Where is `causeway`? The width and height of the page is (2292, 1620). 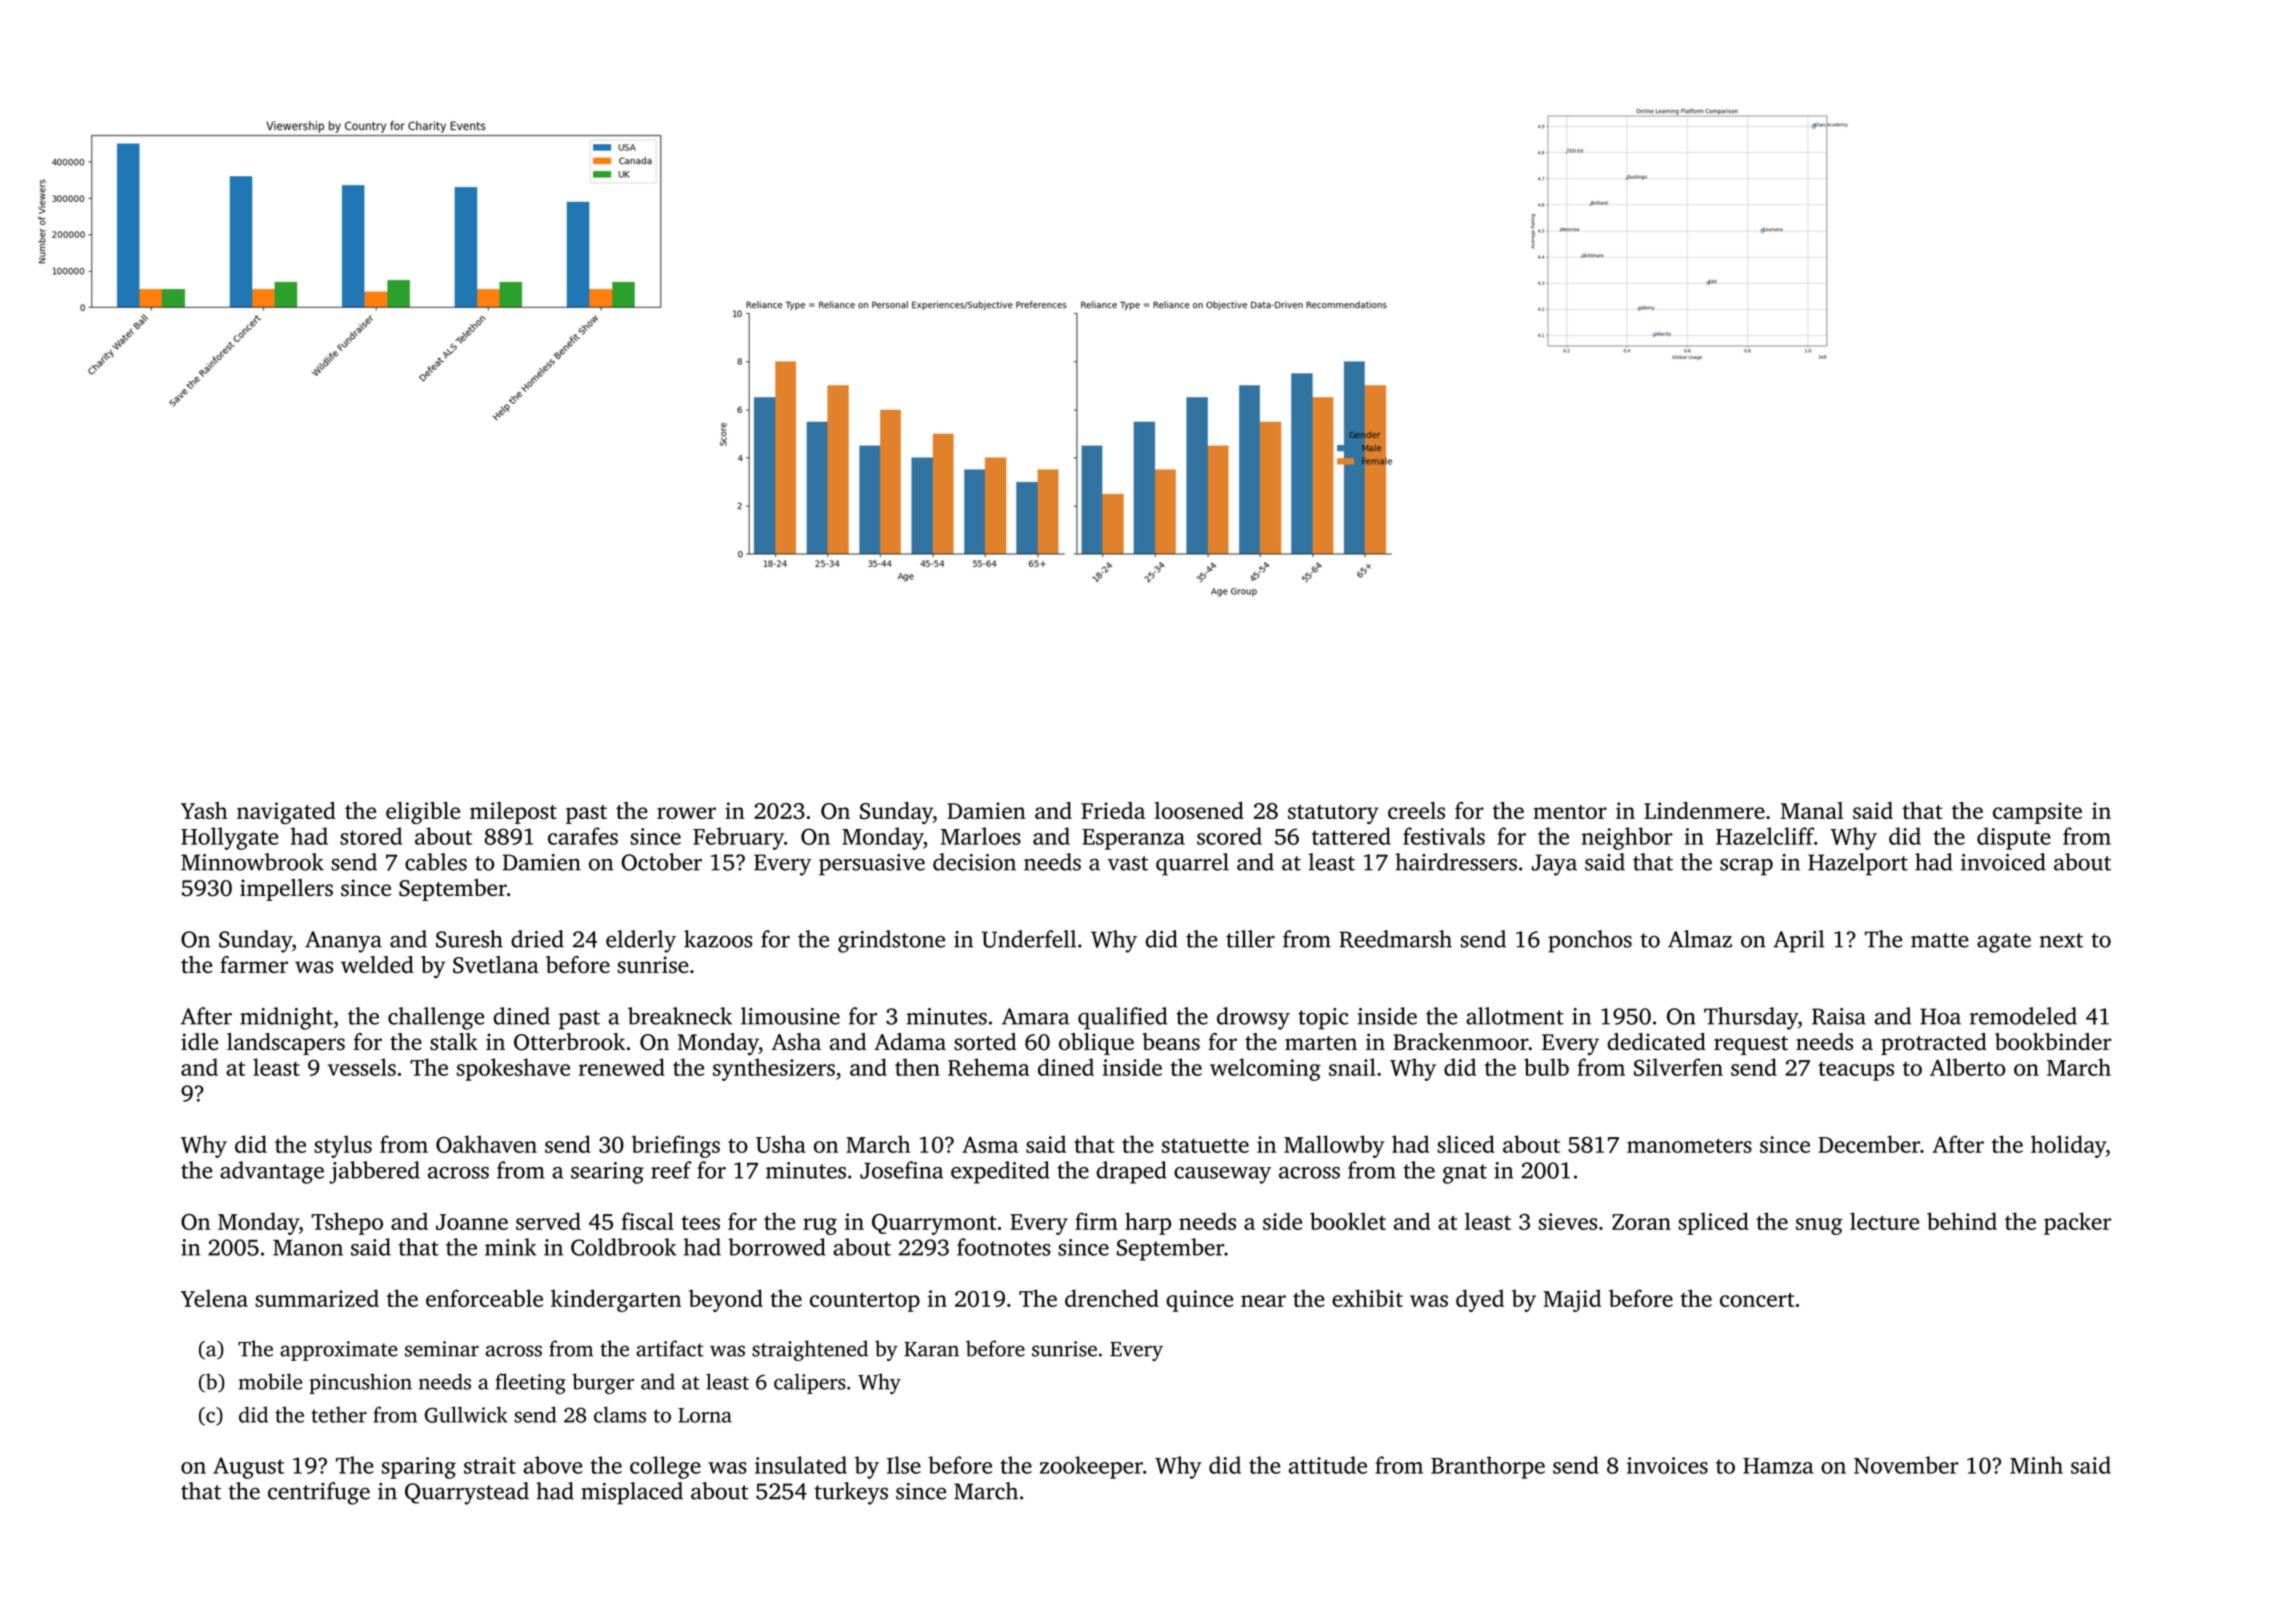
causeway is located at coordinates (1222, 1175).
